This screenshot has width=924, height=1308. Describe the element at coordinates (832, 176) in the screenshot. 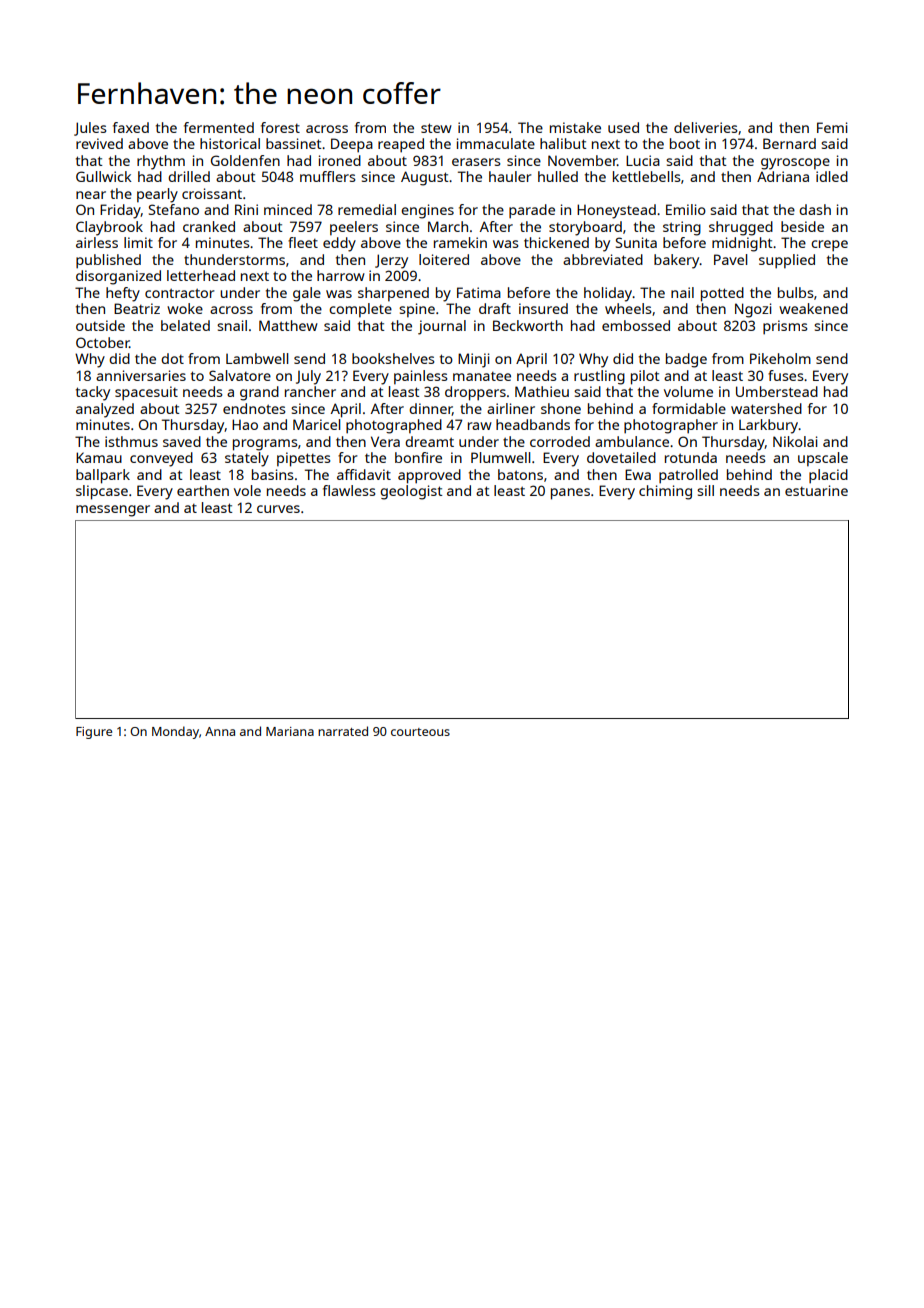

I see `idled` at that location.
